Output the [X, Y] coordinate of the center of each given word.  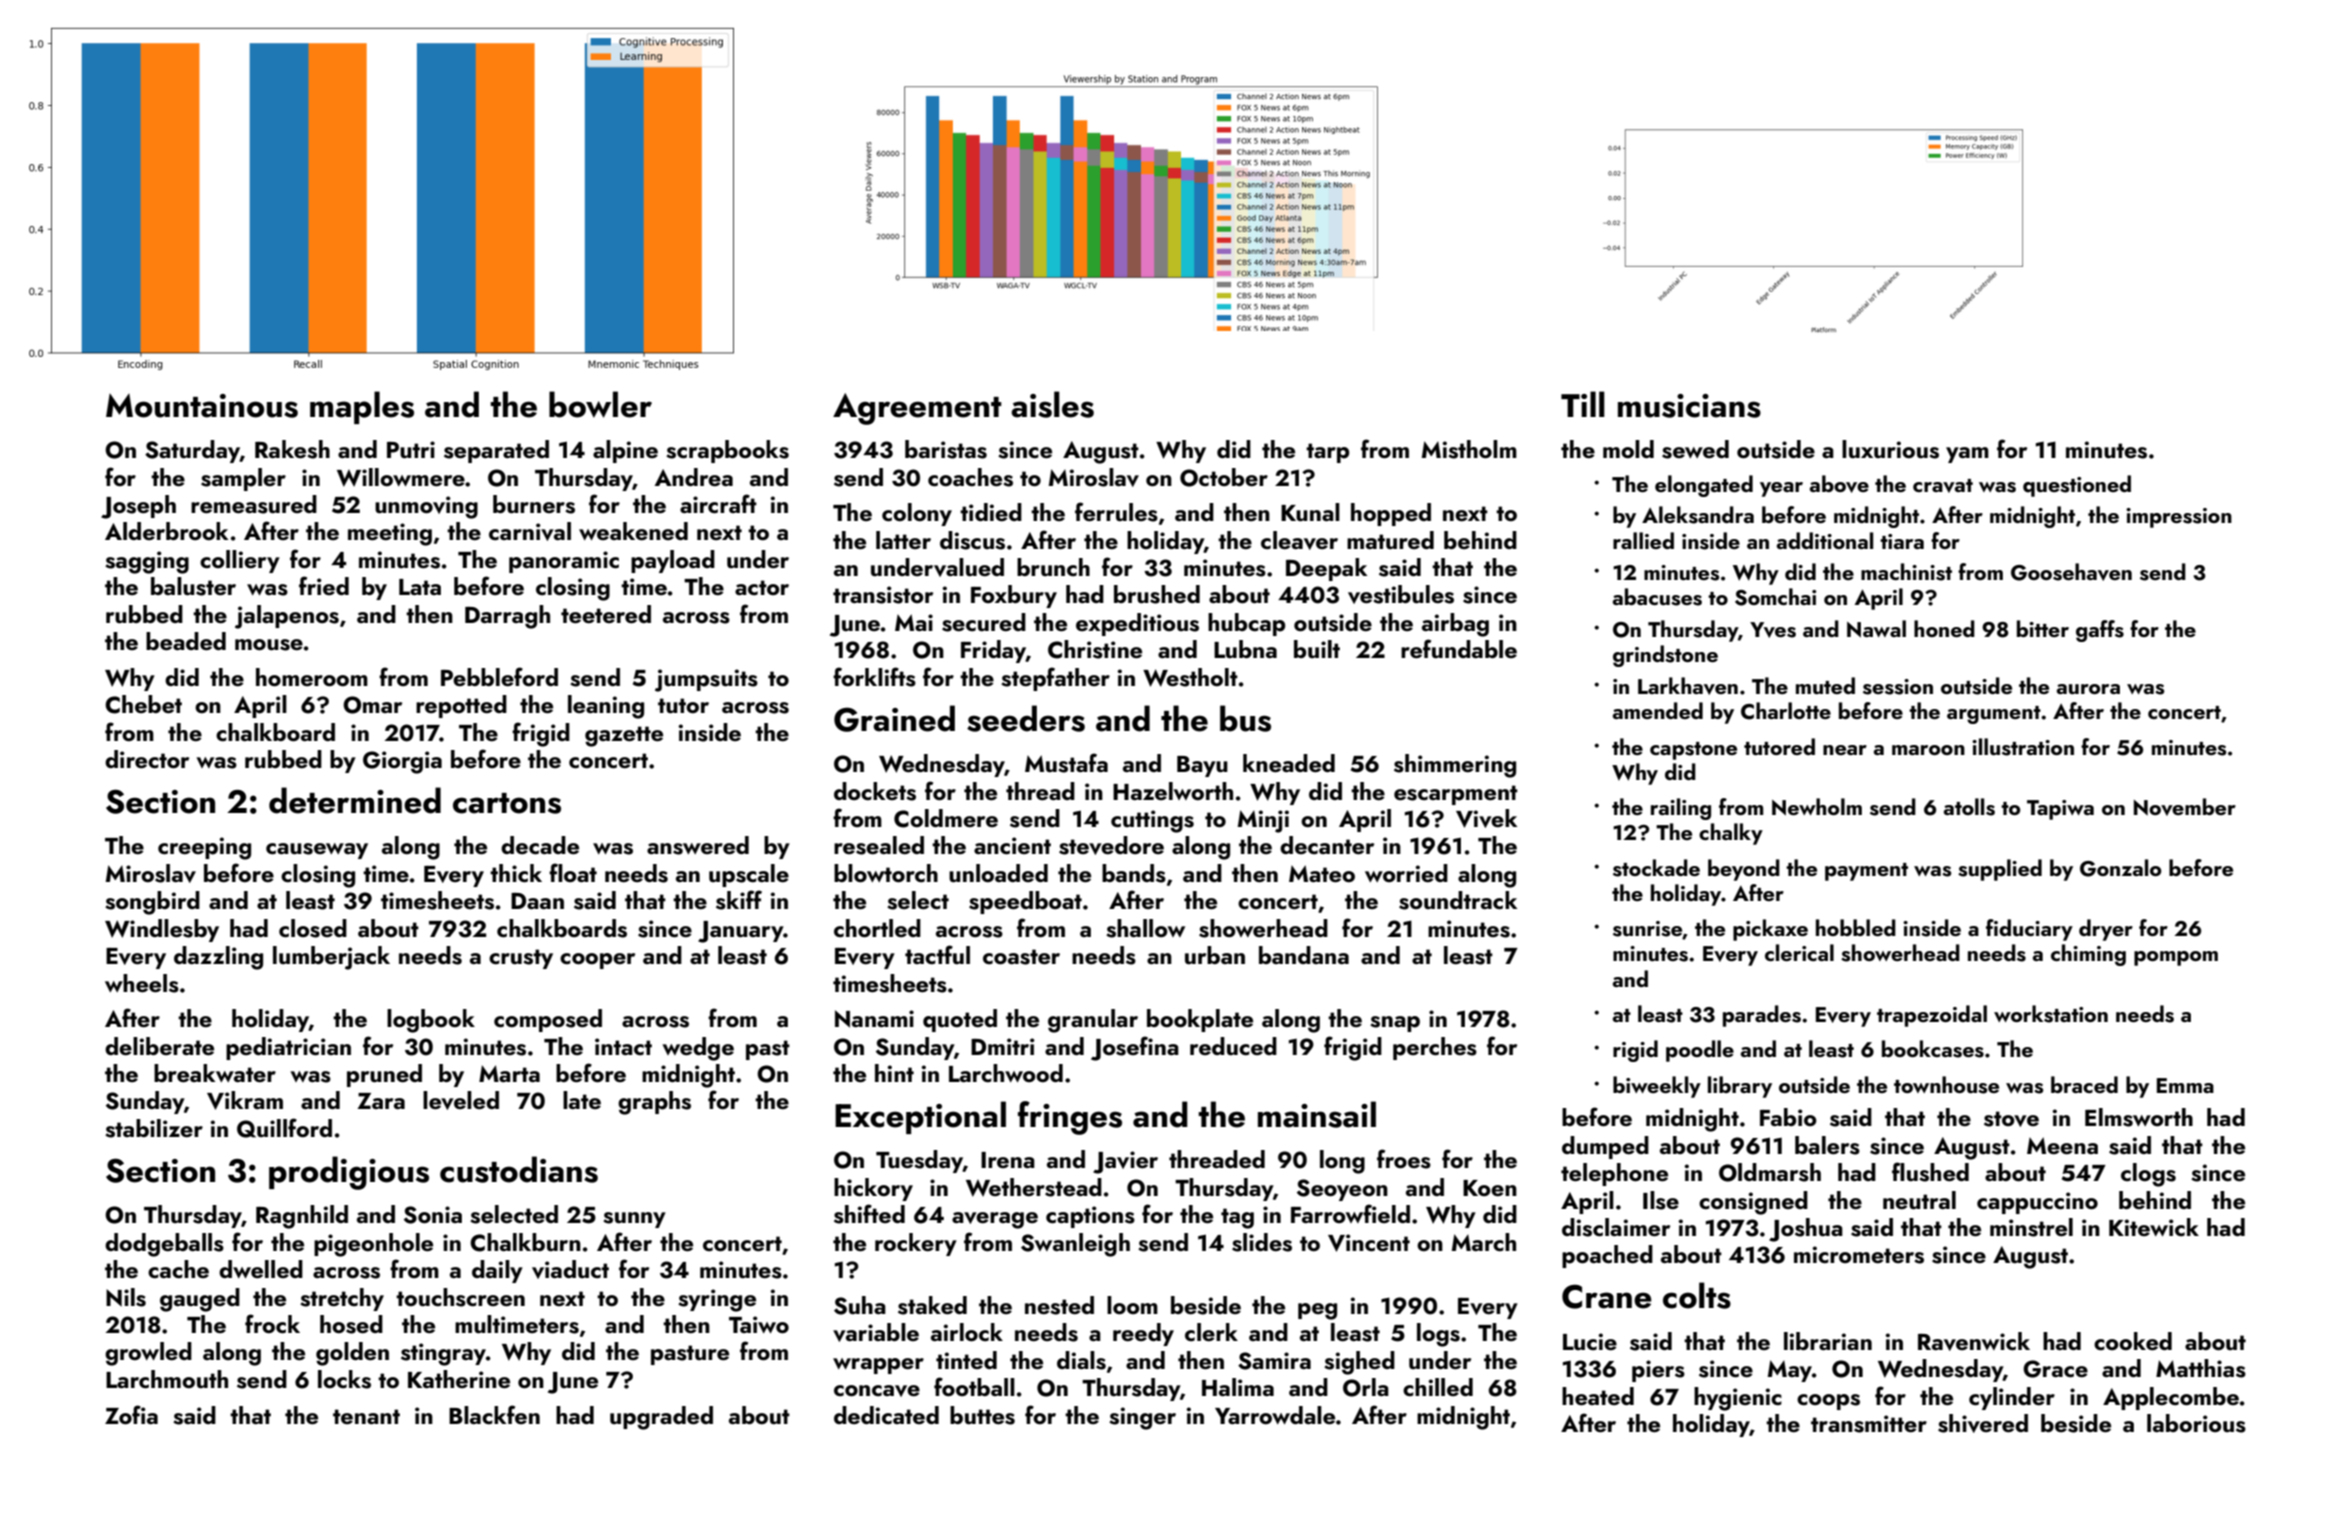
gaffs [2100, 631]
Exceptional [920, 1117]
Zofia [131, 1414]
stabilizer [154, 1128]
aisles [1052, 404]
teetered [606, 614]
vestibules [1401, 594]
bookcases [1933, 1049]
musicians [1689, 406]
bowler [600, 404]
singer [1142, 1418]
